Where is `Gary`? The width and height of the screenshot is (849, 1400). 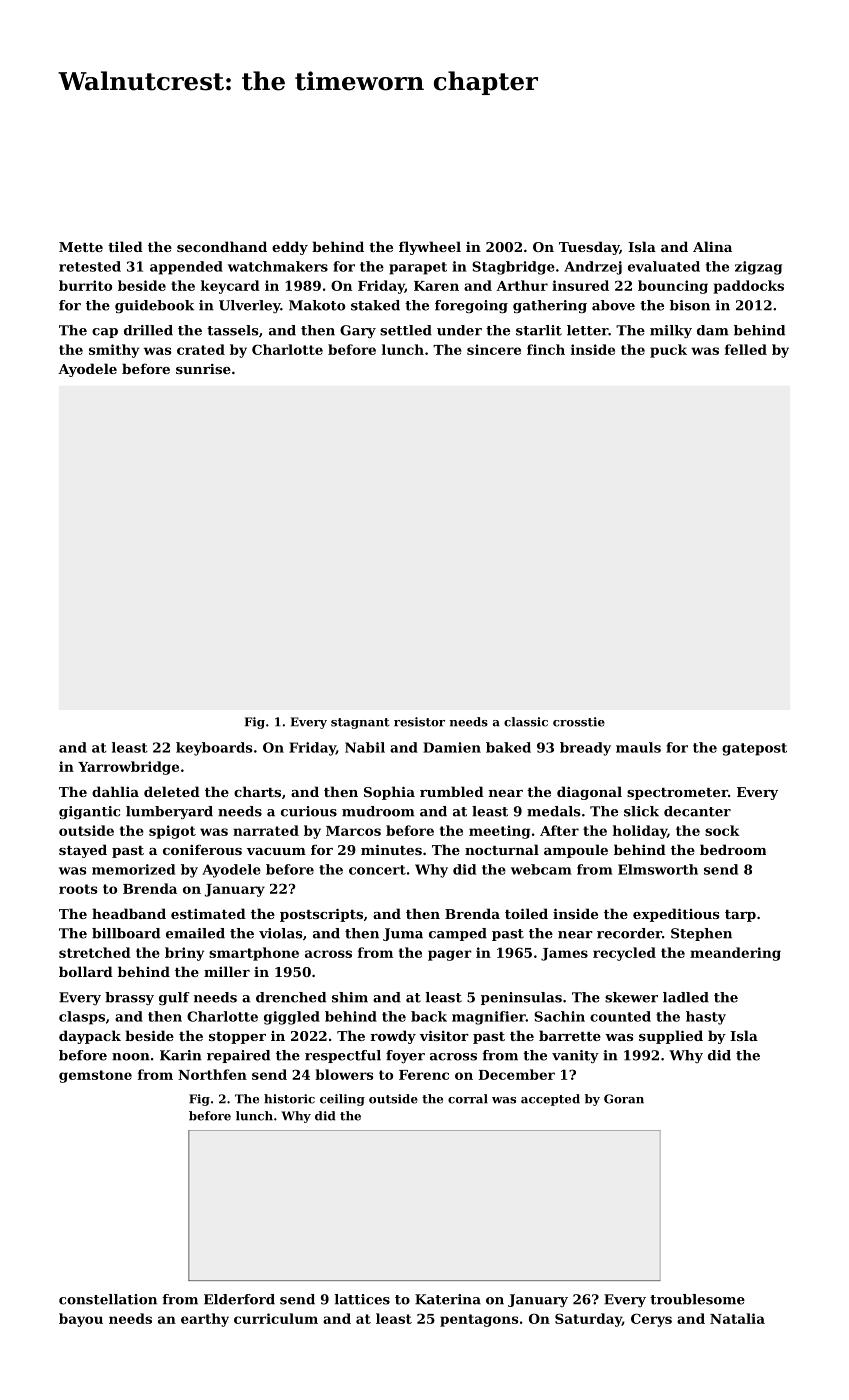 Gary is located at coordinates (358, 331).
